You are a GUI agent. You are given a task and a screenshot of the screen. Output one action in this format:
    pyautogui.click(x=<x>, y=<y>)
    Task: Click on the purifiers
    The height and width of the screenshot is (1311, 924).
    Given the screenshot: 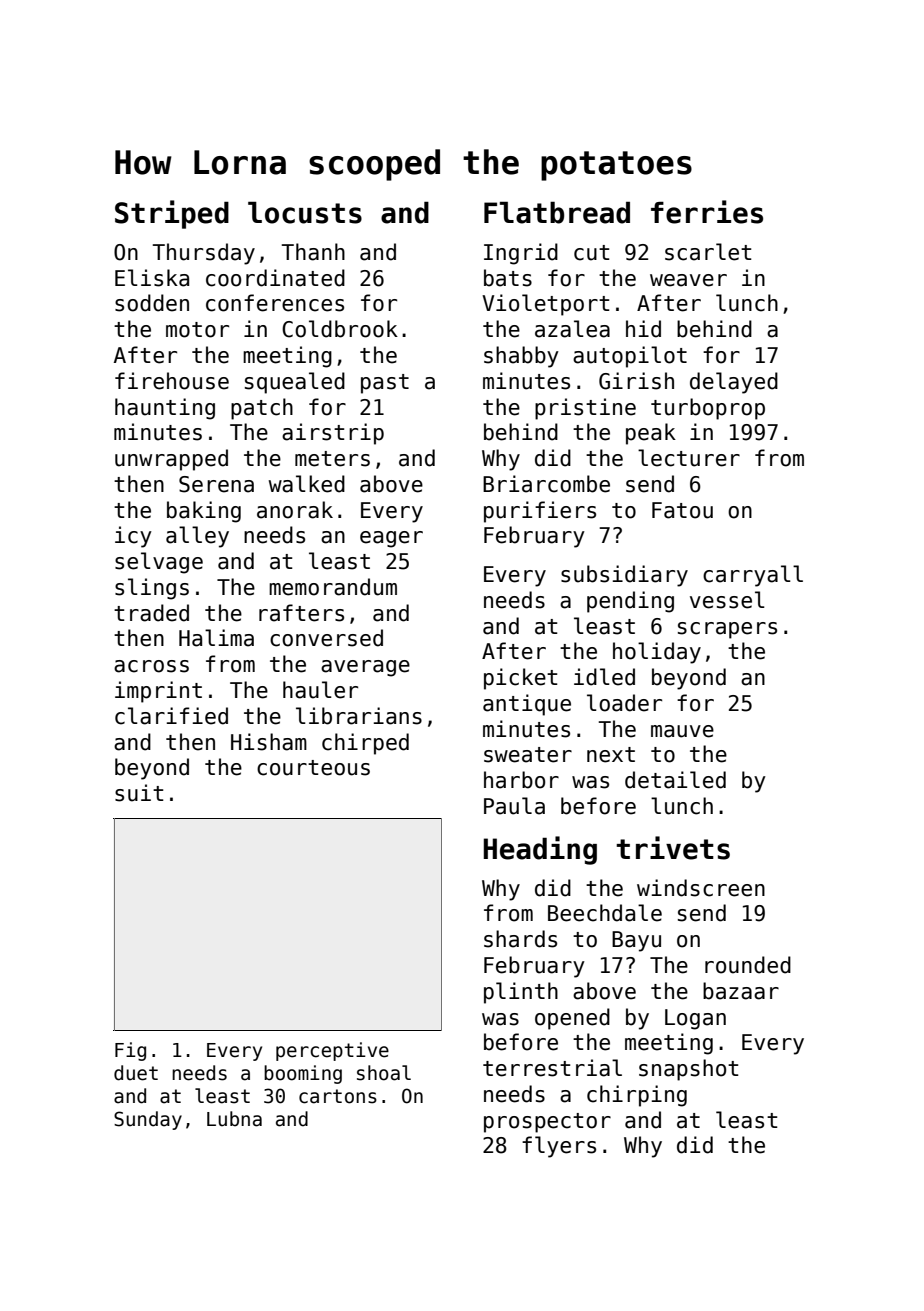 What is the action you would take?
    pyautogui.click(x=540, y=512)
